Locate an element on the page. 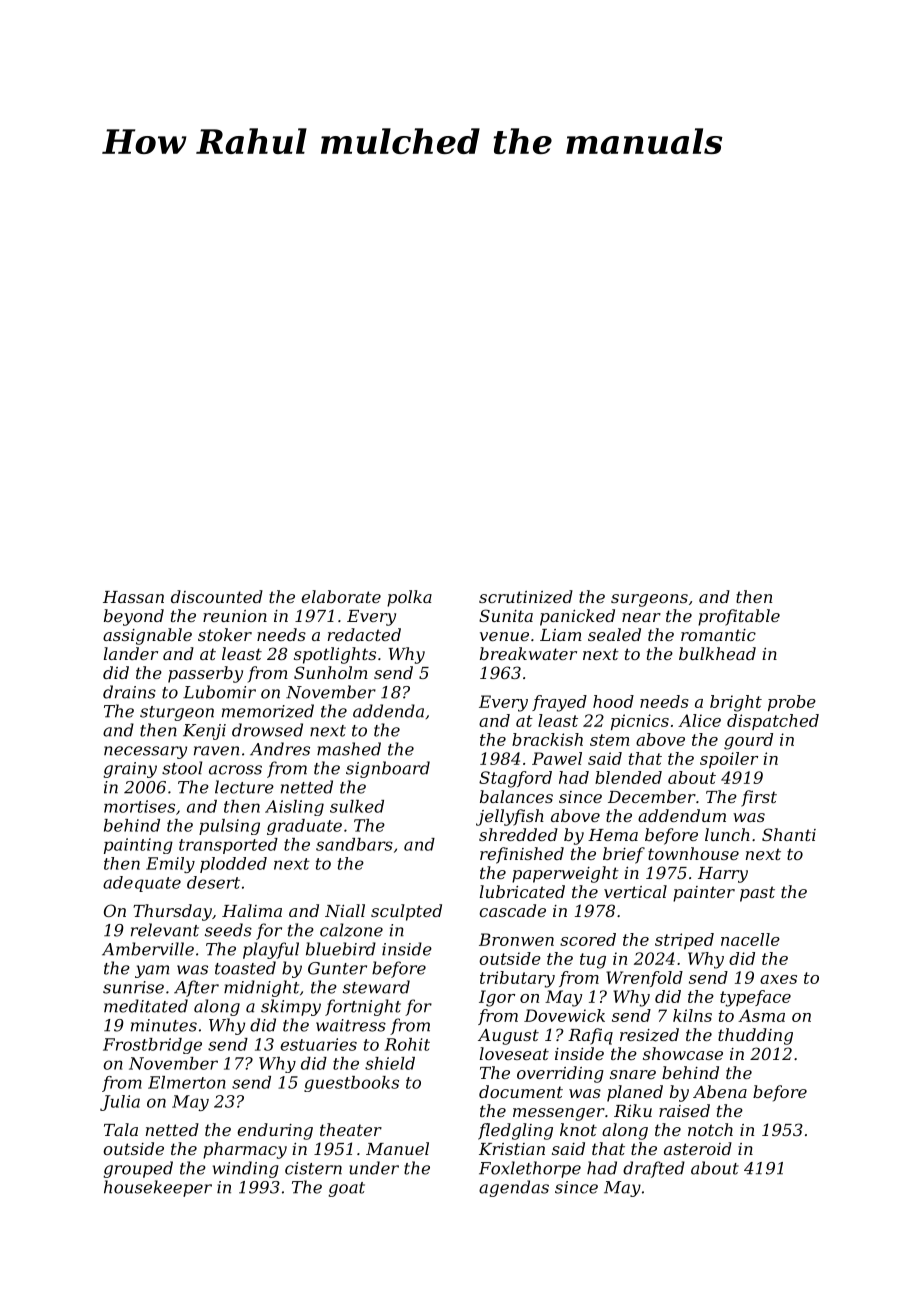 The width and height of the document is (924, 1308). agendas is located at coordinates (514, 1188).
